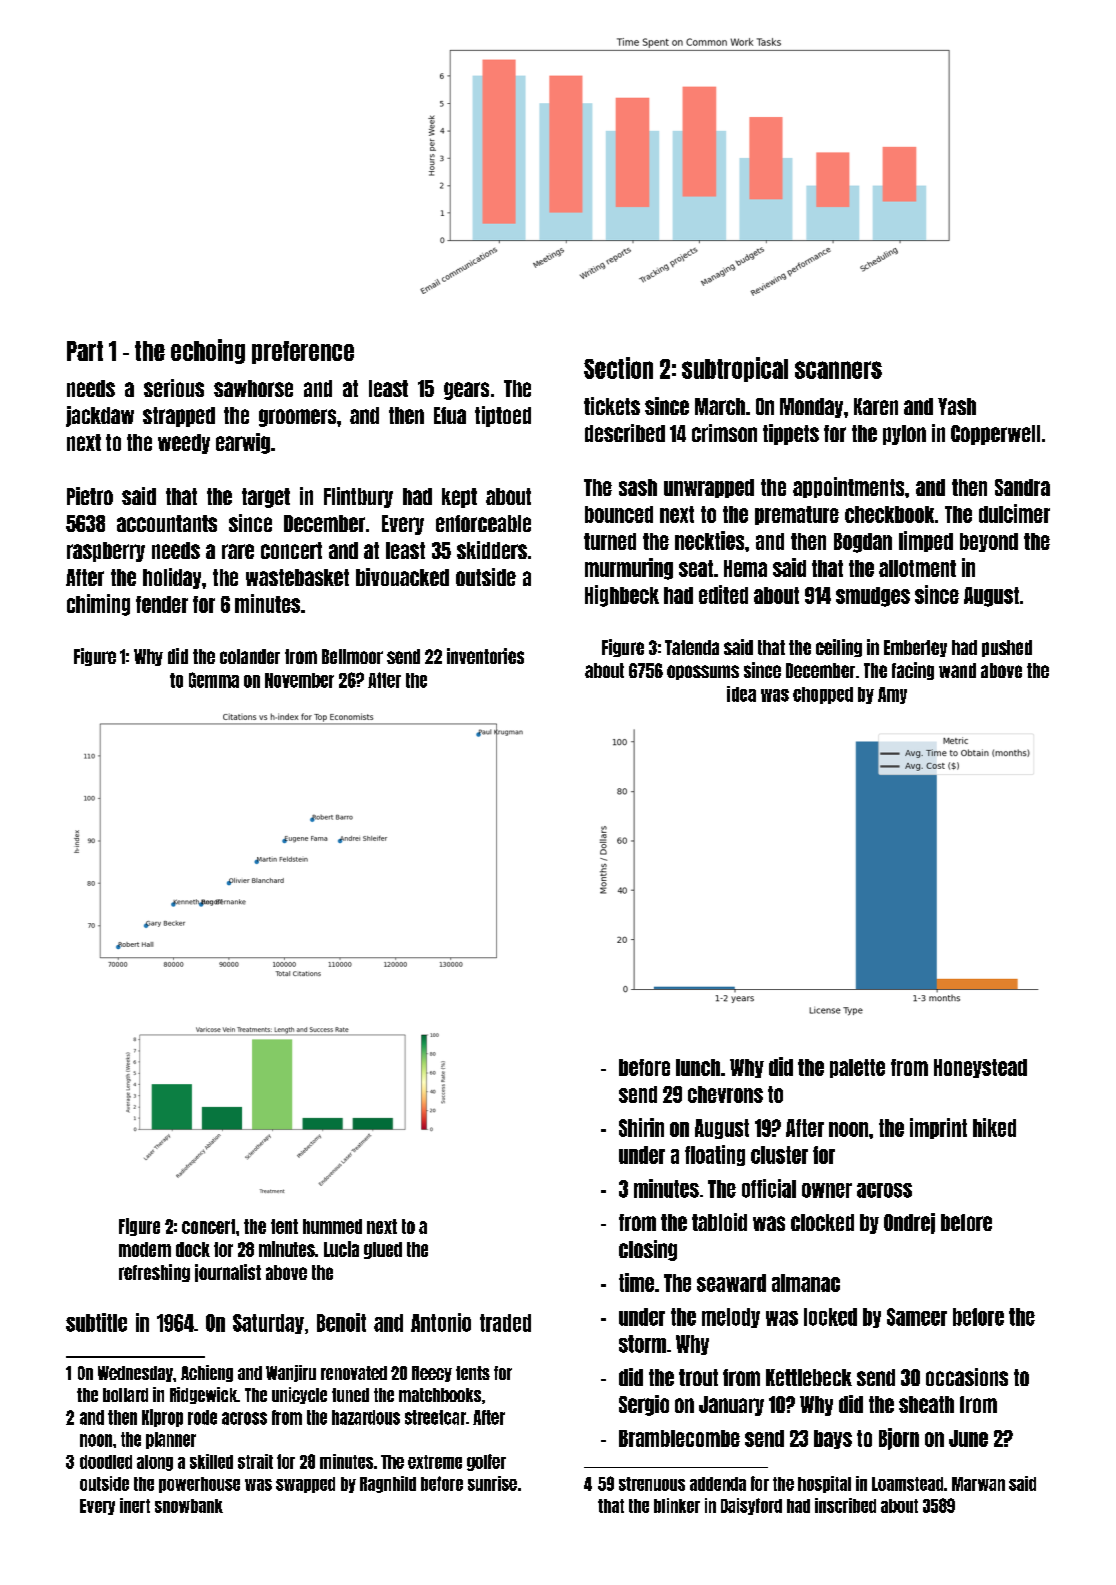 Image resolution: width=1116 pixels, height=1585 pixels. What do you see at coordinates (145, 1249) in the screenshot?
I see `modern` at bounding box center [145, 1249].
